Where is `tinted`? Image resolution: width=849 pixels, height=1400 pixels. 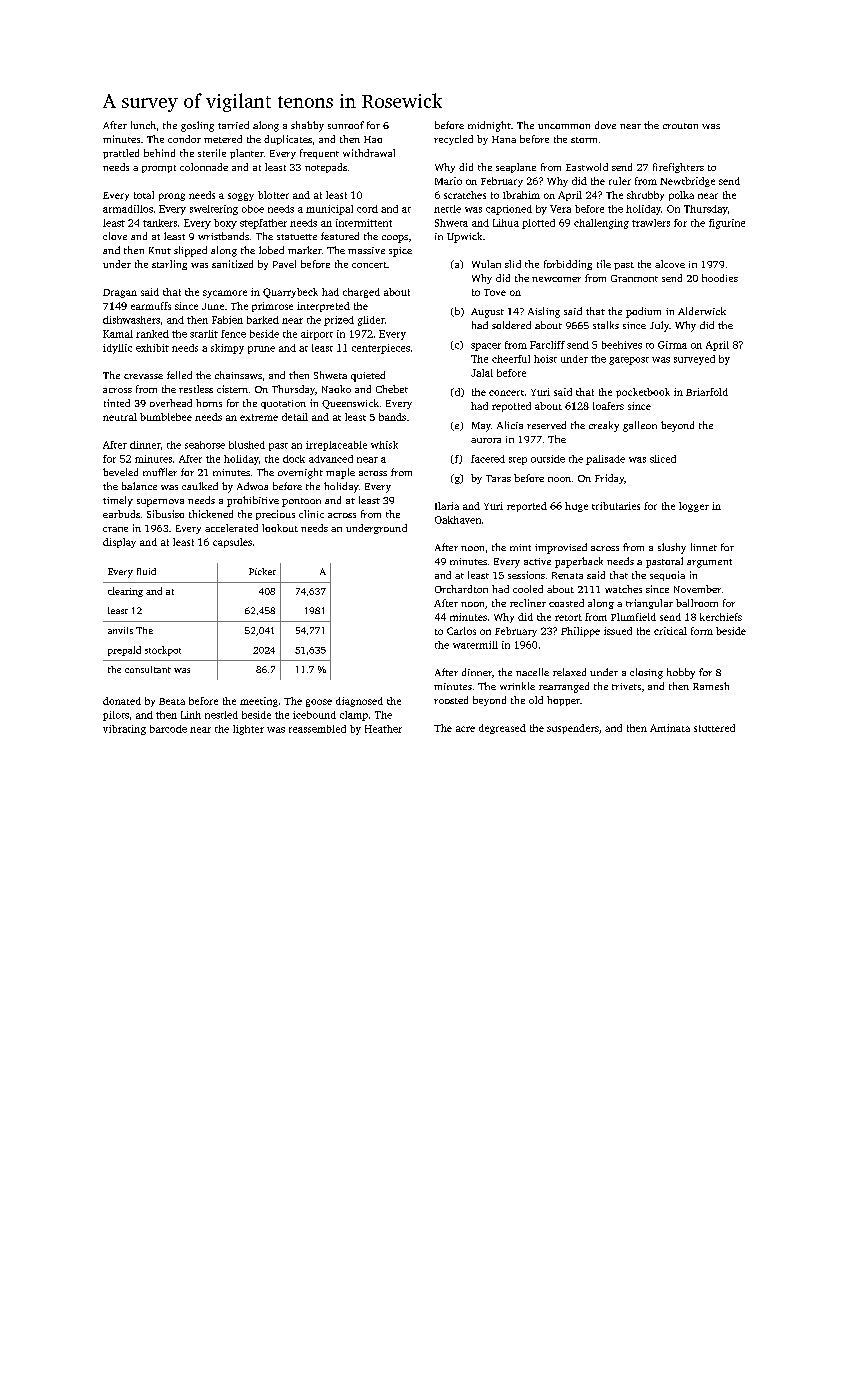
tinted is located at coordinates (117, 403).
